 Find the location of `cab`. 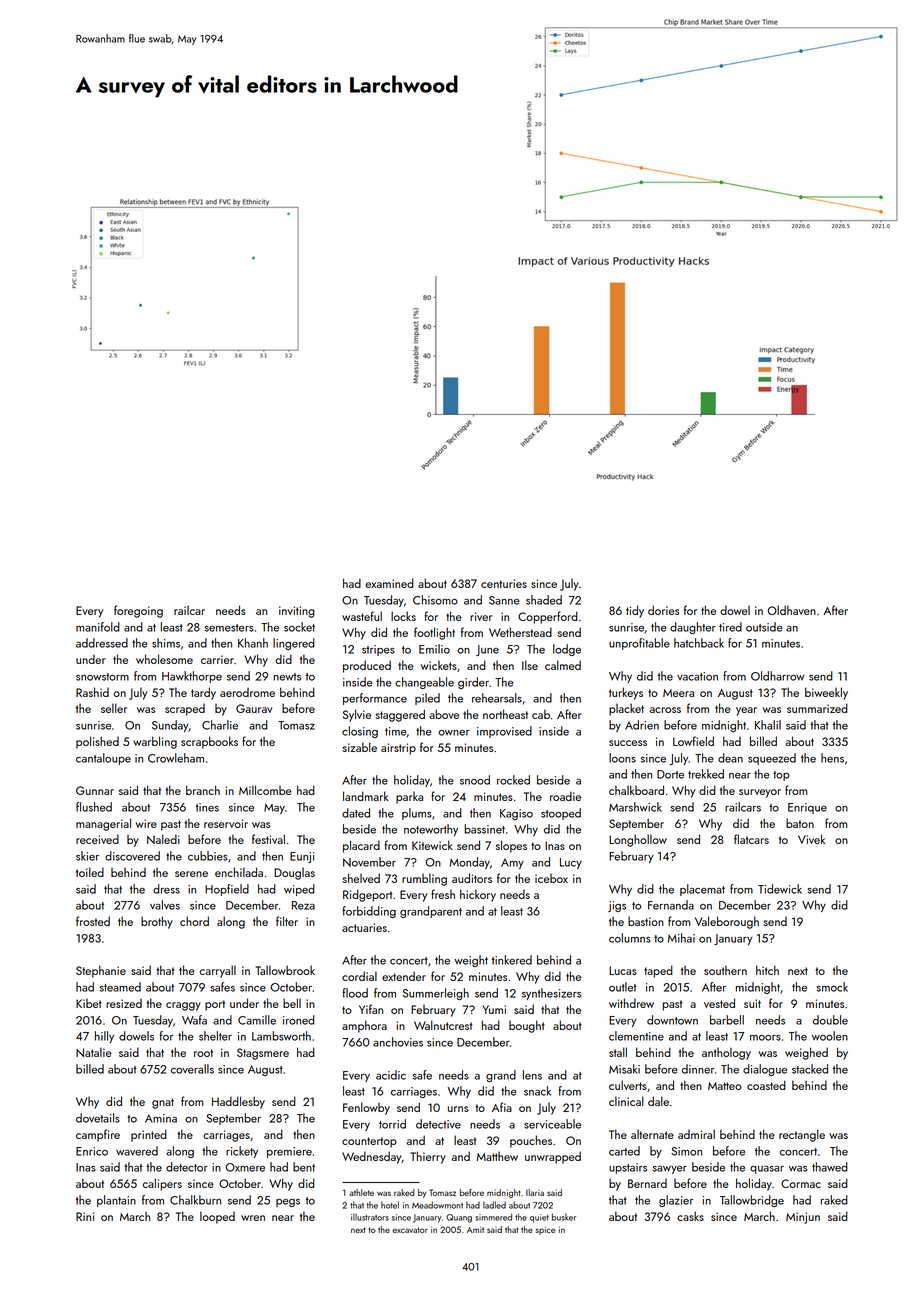

cab is located at coordinates (541, 714).
